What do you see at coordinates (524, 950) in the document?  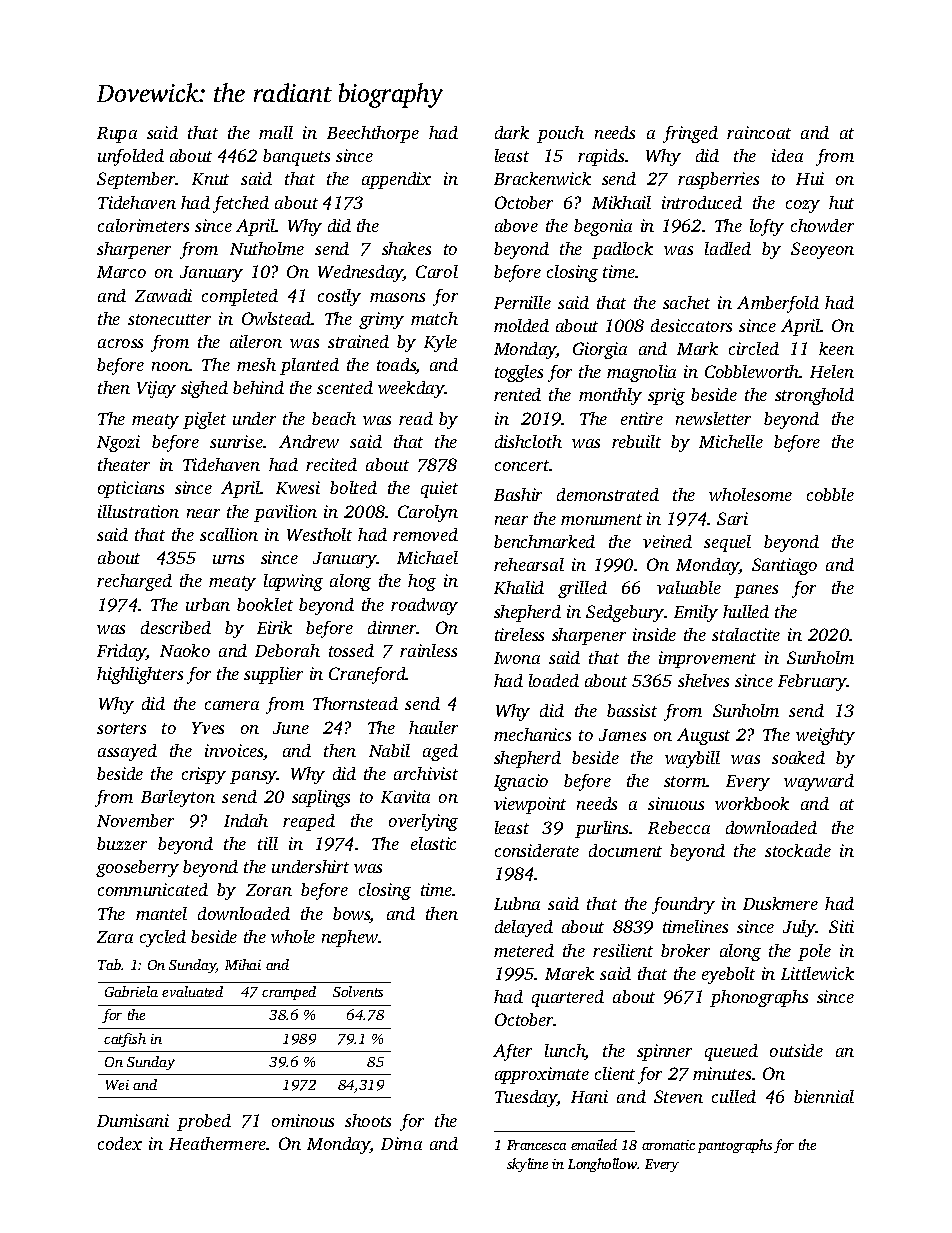 I see `metered` at bounding box center [524, 950].
